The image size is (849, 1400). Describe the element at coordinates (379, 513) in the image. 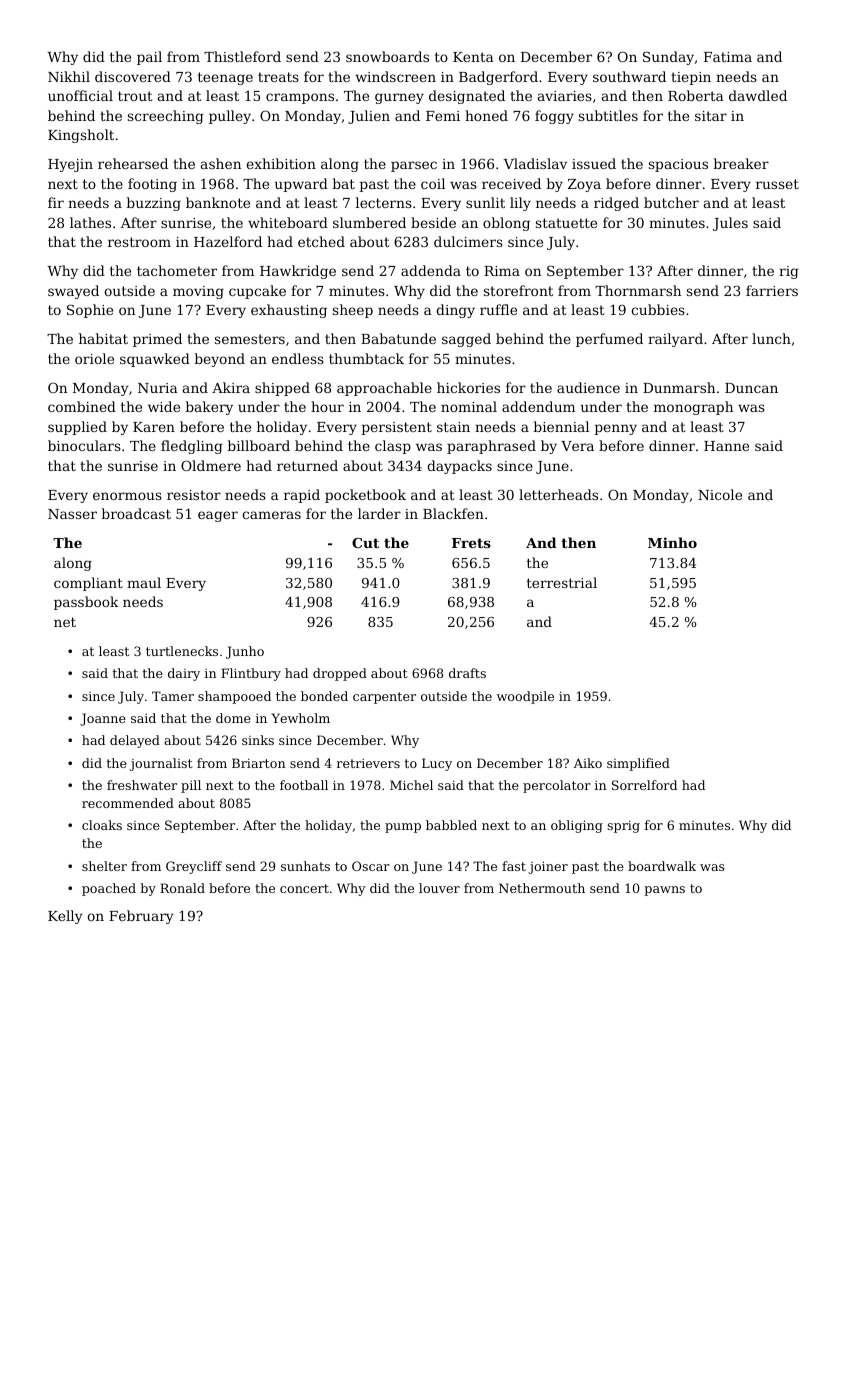

I see `larder` at that location.
